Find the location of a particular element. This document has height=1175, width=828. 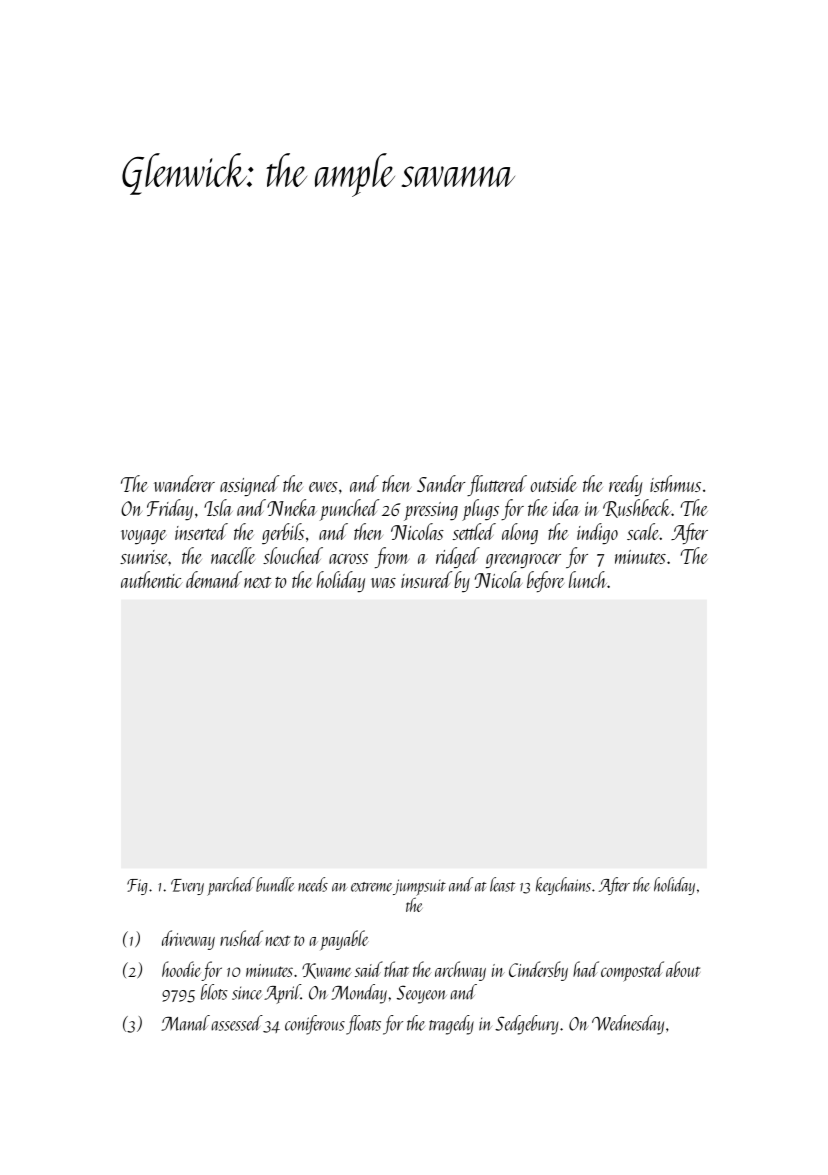

Fig is located at coordinates (137, 887).
